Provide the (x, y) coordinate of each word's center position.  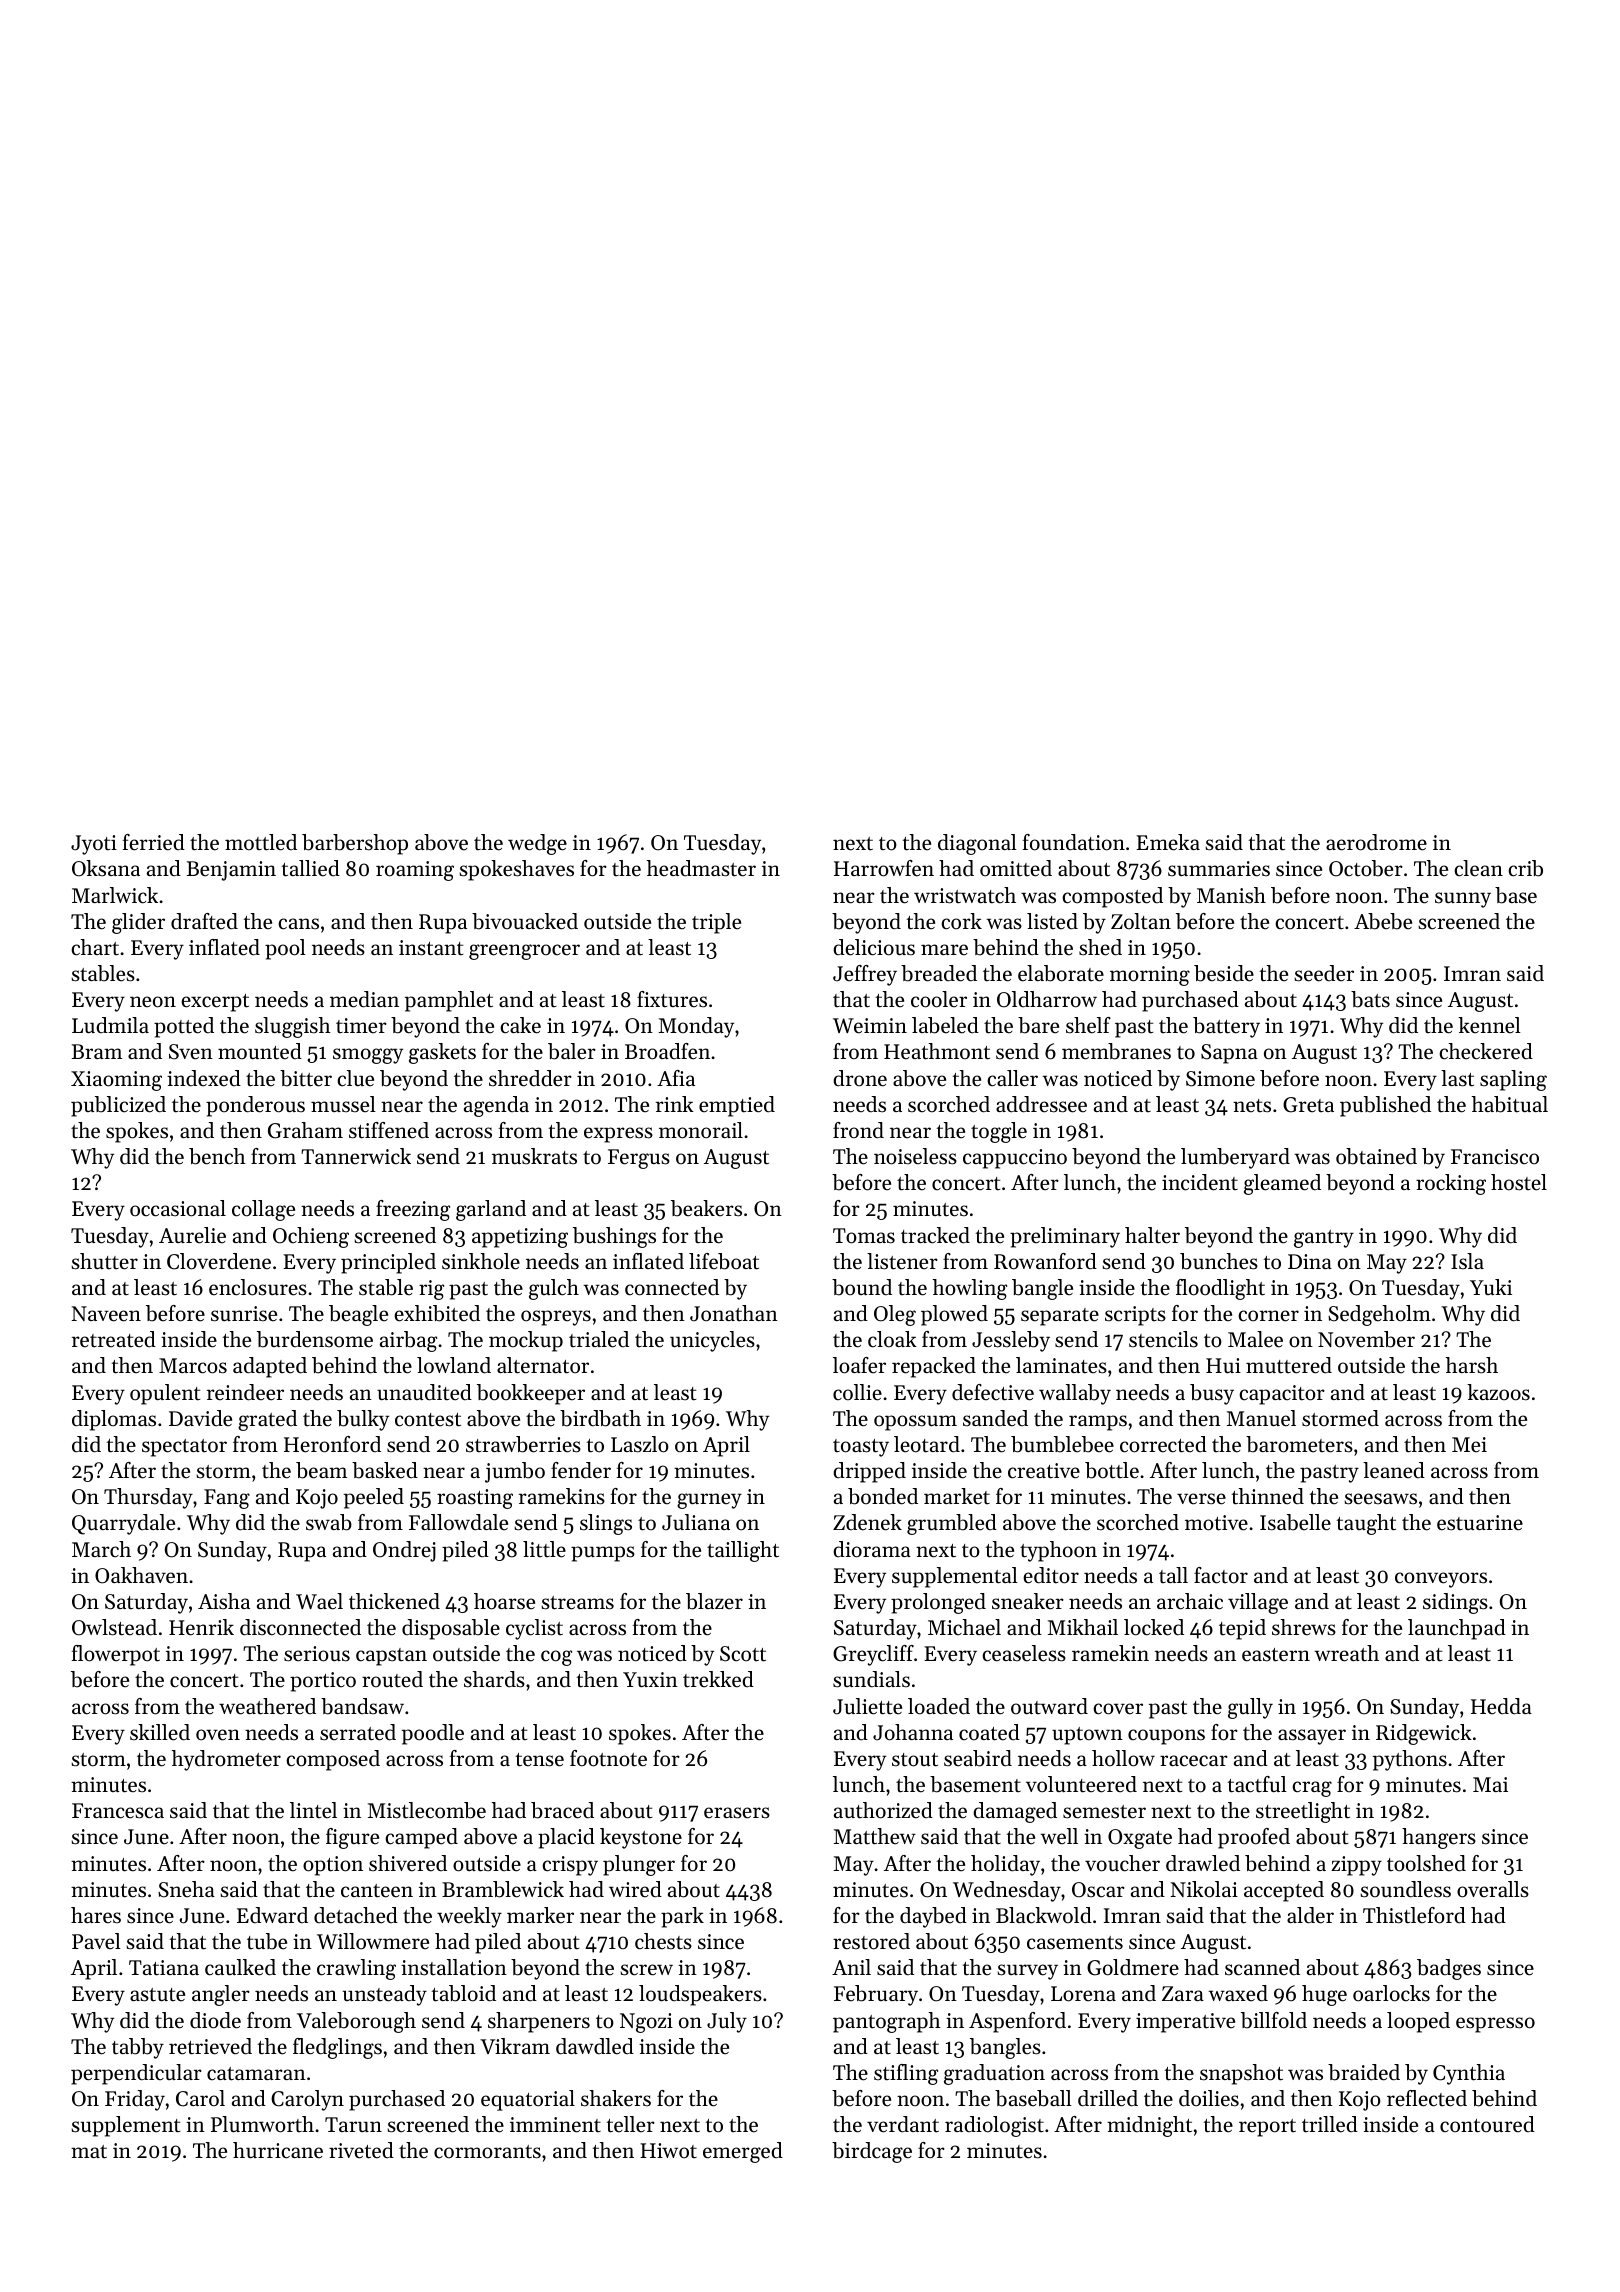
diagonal (977, 844)
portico (323, 1682)
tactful (1257, 1784)
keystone (641, 1838)
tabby (138, 2048)
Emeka (1168, 842)
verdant (903, 2124)
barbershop (355, 844)
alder (1310, 1915)
